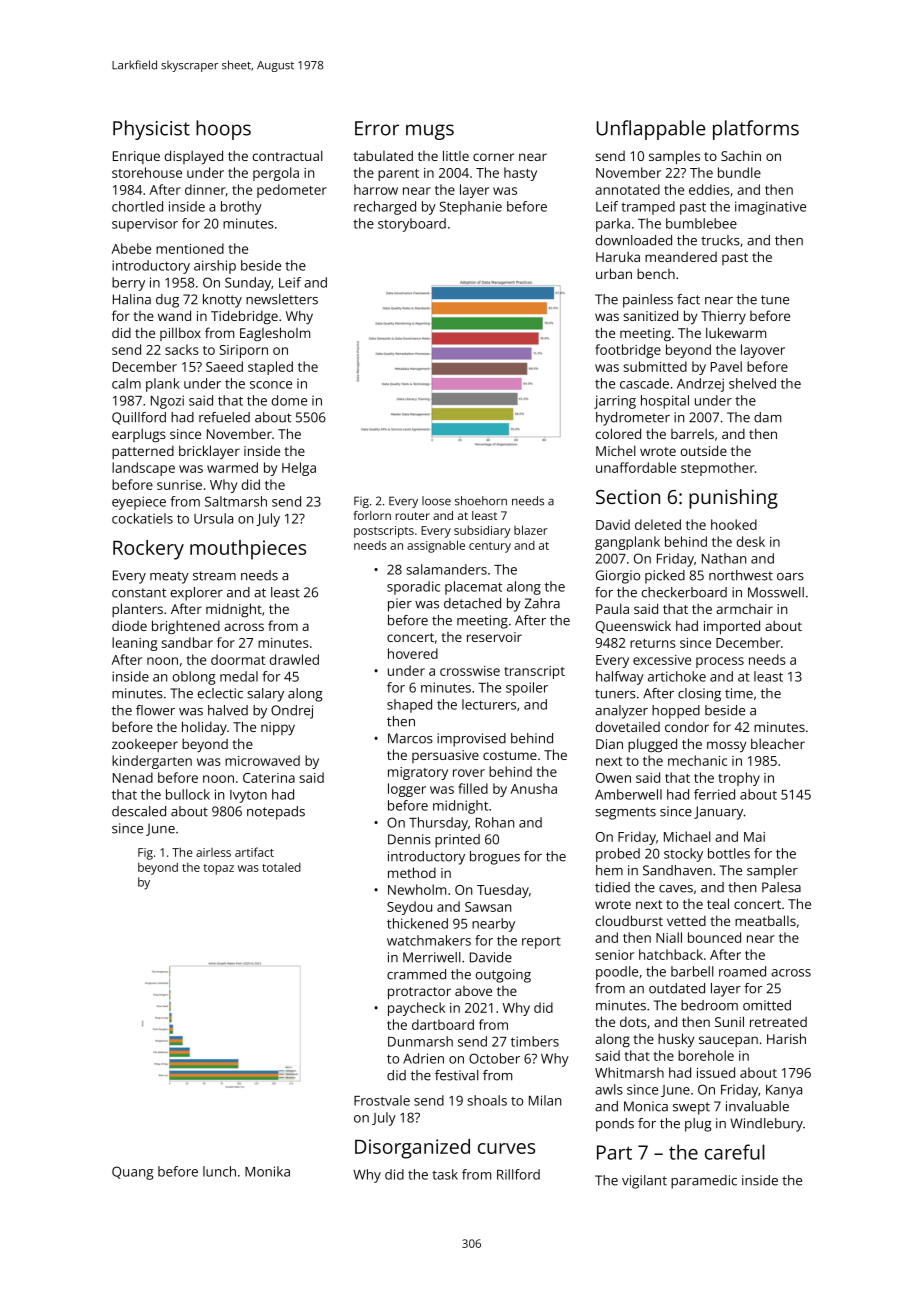 The image size is (924, 1308). What do you see at coordinates (677, 676) in the screenshot?
I see `artichoke` at bounding box center [677, 676].
